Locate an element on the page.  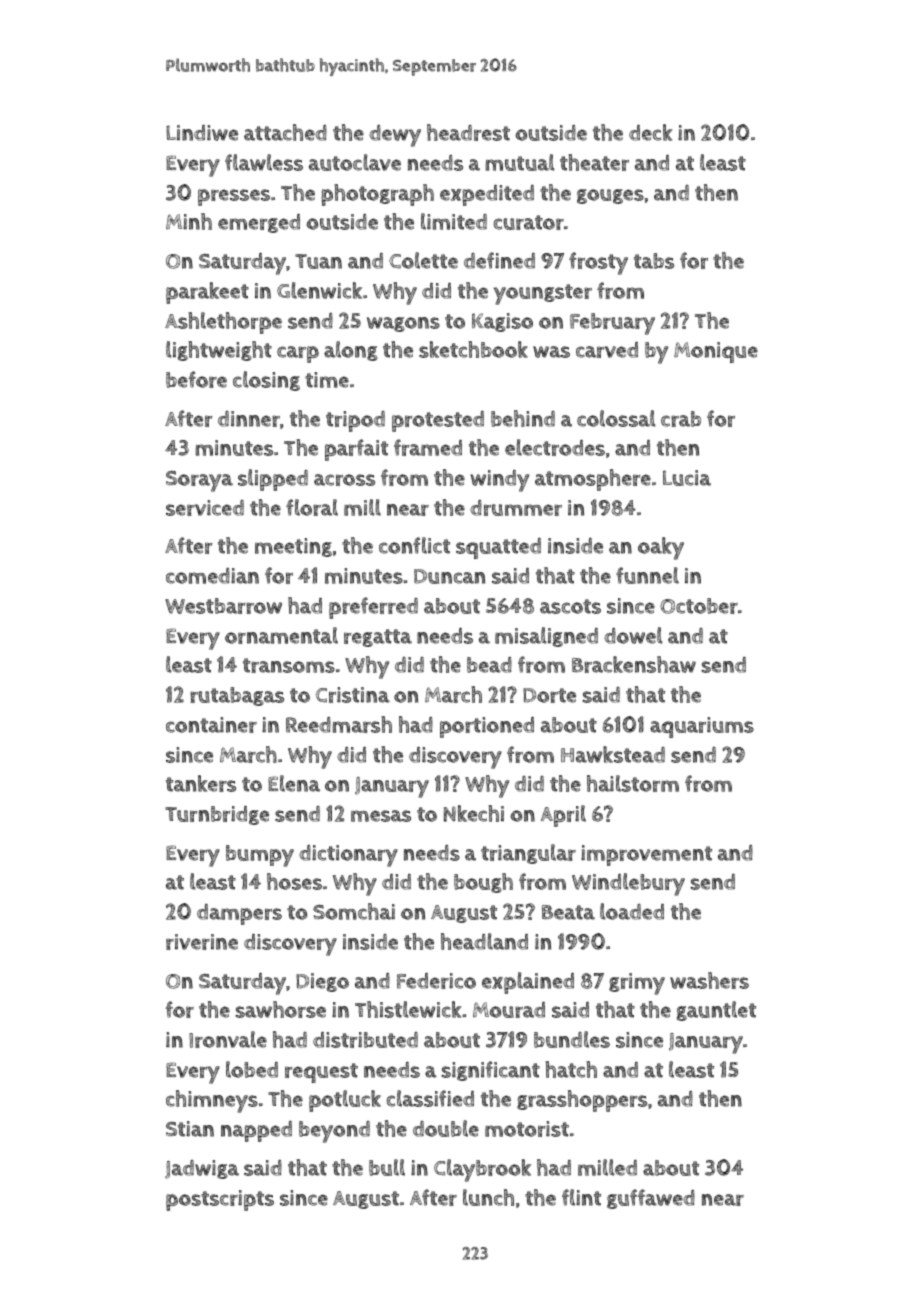
dewy is located at coordinates (395, 136).
